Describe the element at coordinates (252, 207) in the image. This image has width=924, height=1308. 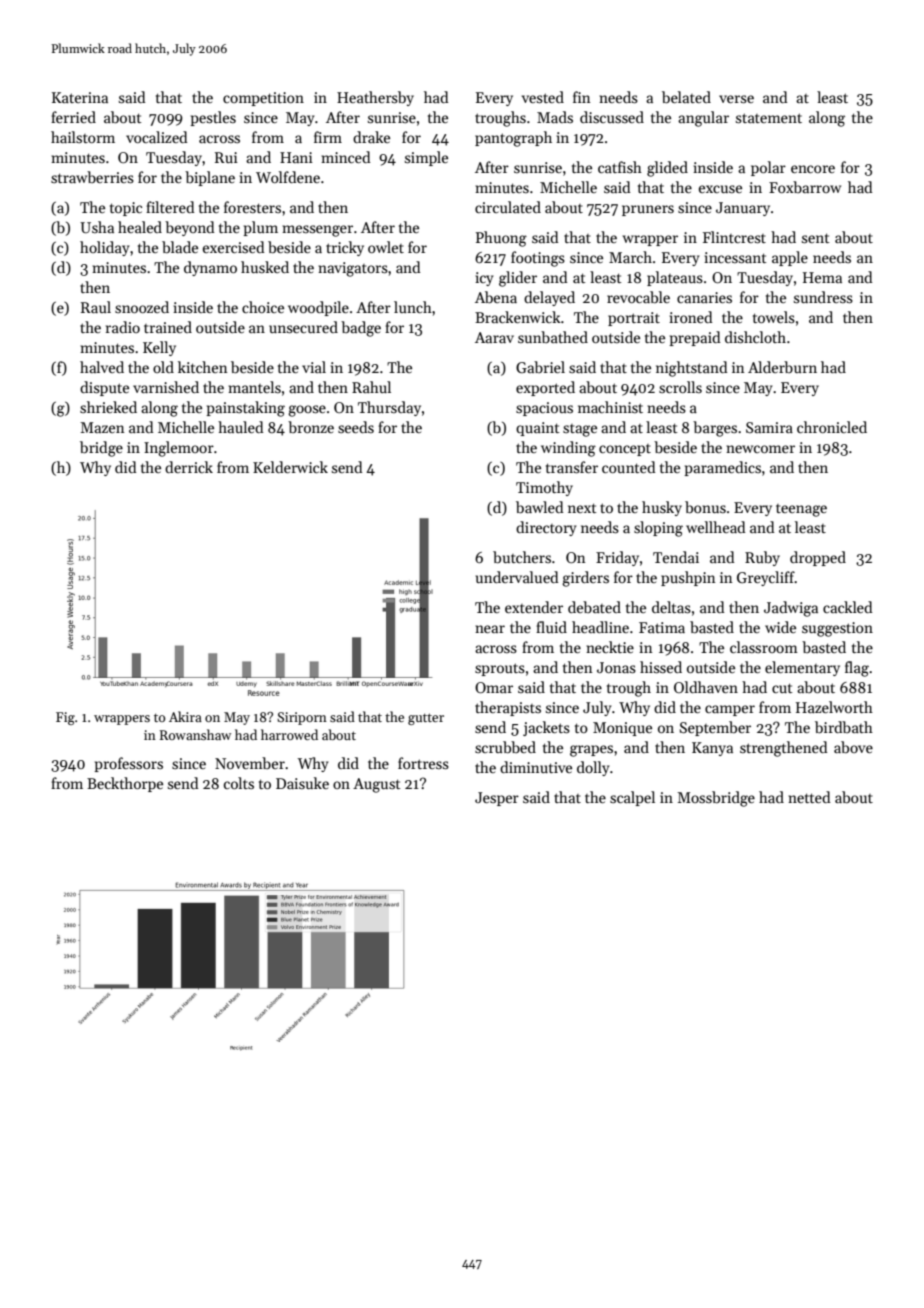
I see `foresters` at that location.
